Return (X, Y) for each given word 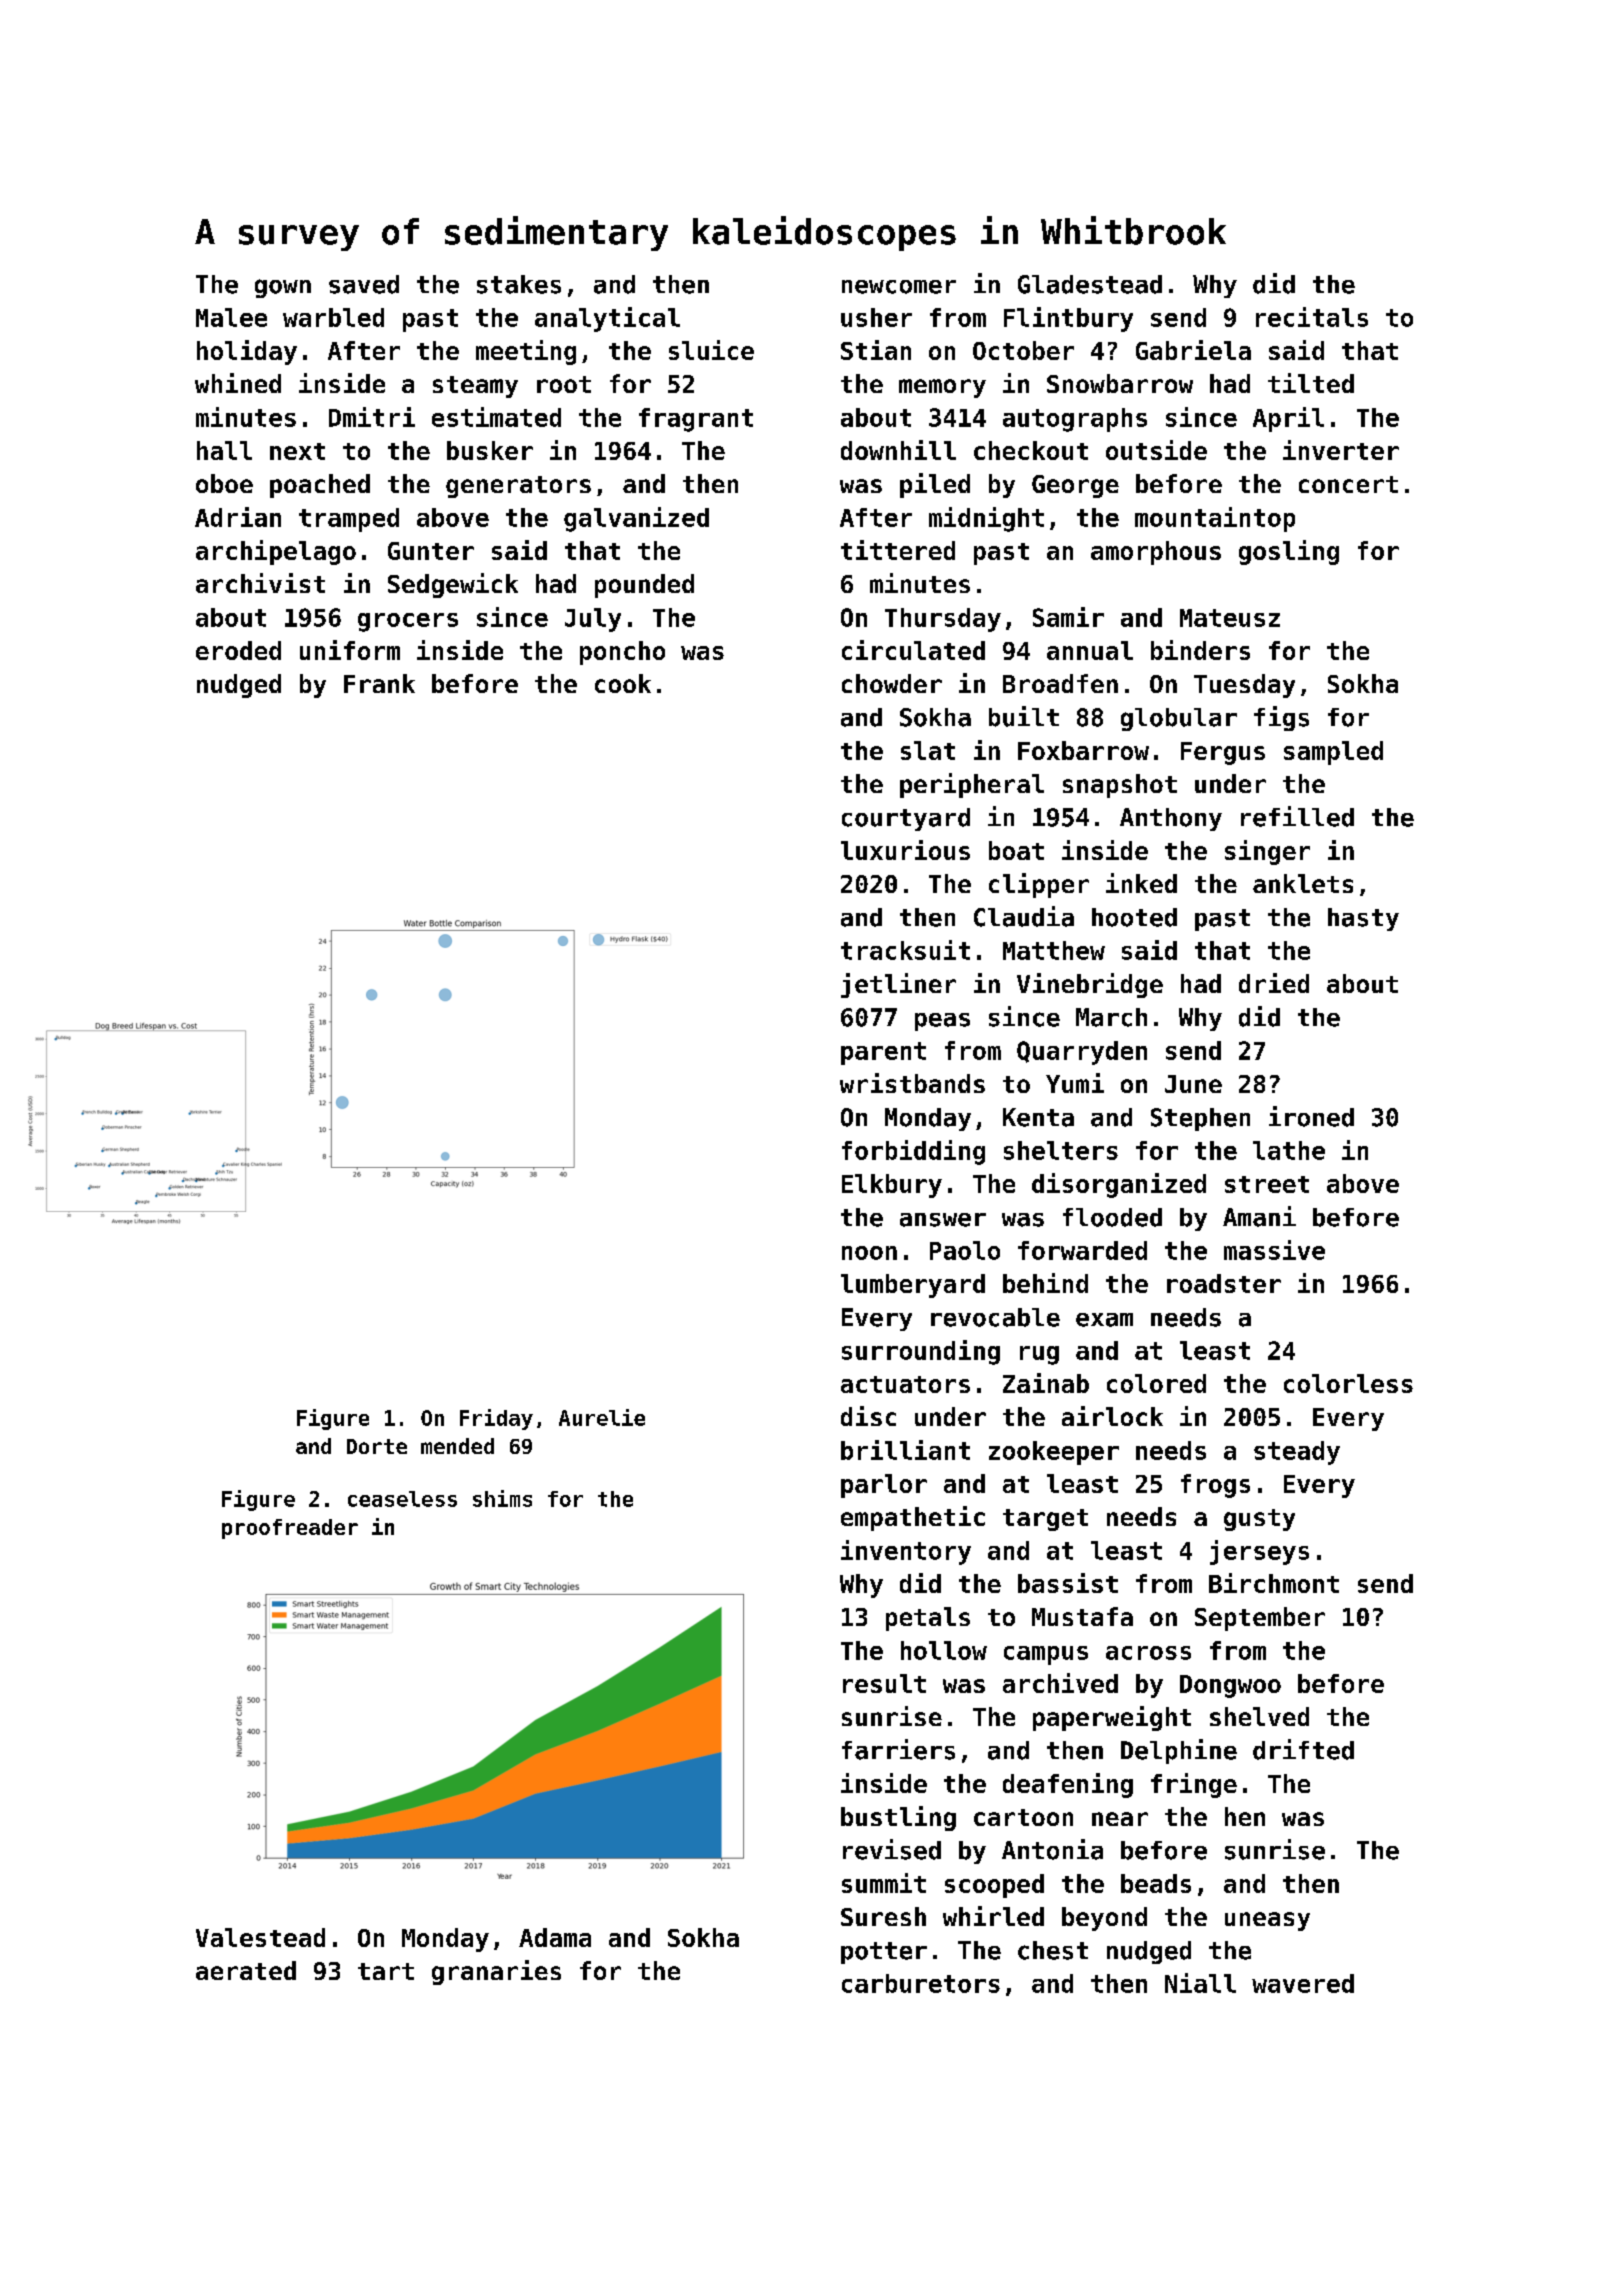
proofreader (290, 1529)
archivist (260, 583)
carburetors (921, 1983)
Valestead (260, 1937)
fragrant (696, 420)
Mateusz (1230, 618)
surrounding (921, 1352)
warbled (333, 317)
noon (869, 1253)
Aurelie (602, 1417)
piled (935, 485)
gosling (1289, 552)
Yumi (1075, 1083)
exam (1104, 1320)
